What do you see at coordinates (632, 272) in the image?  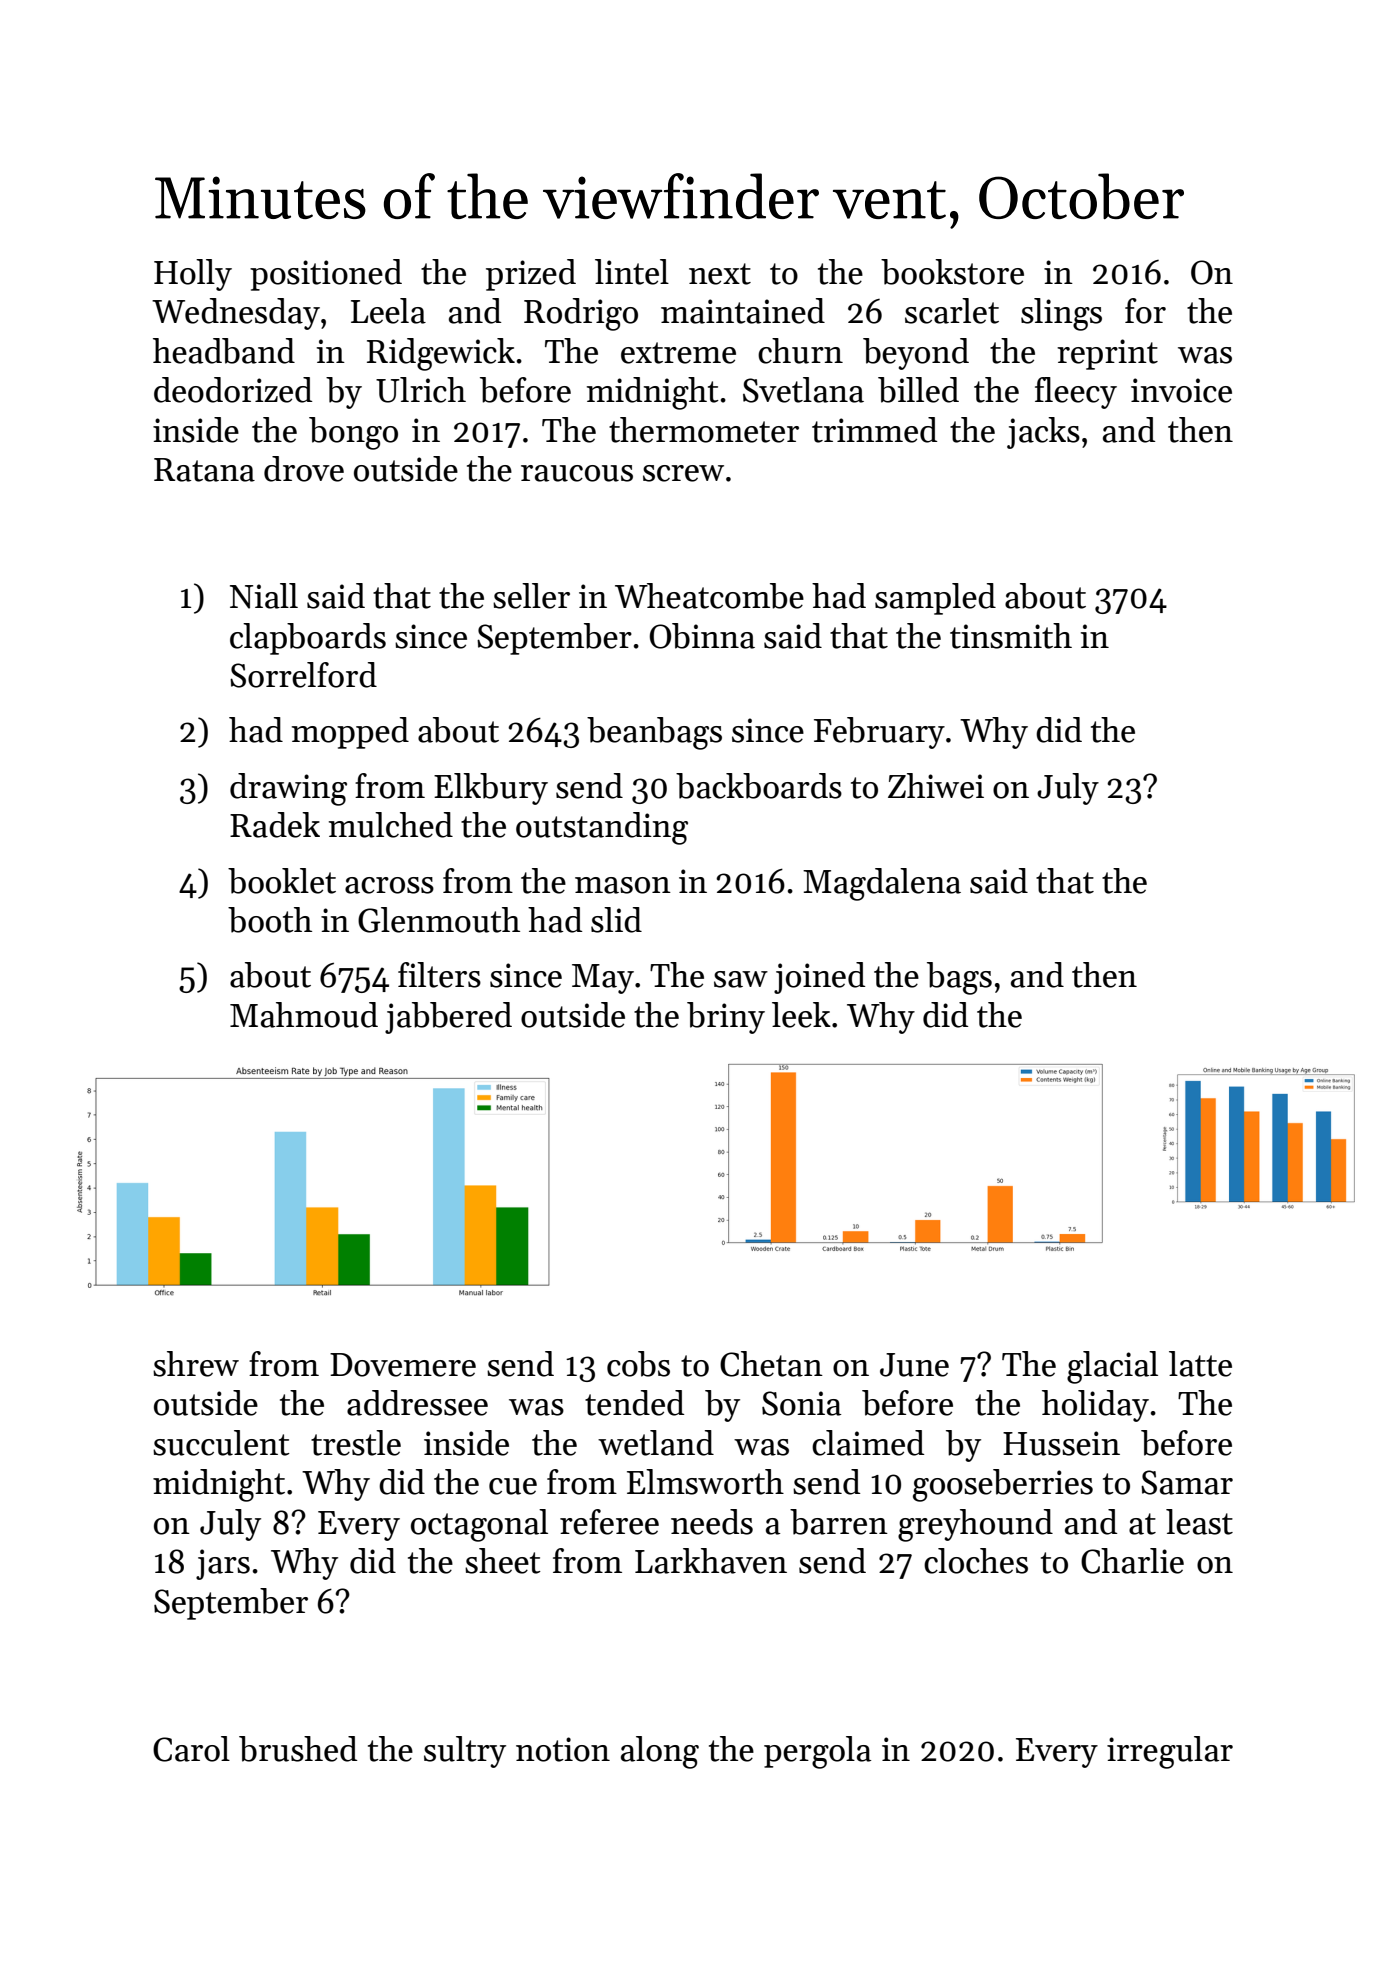 I see `lintel` at bounding box center [632, 272].
